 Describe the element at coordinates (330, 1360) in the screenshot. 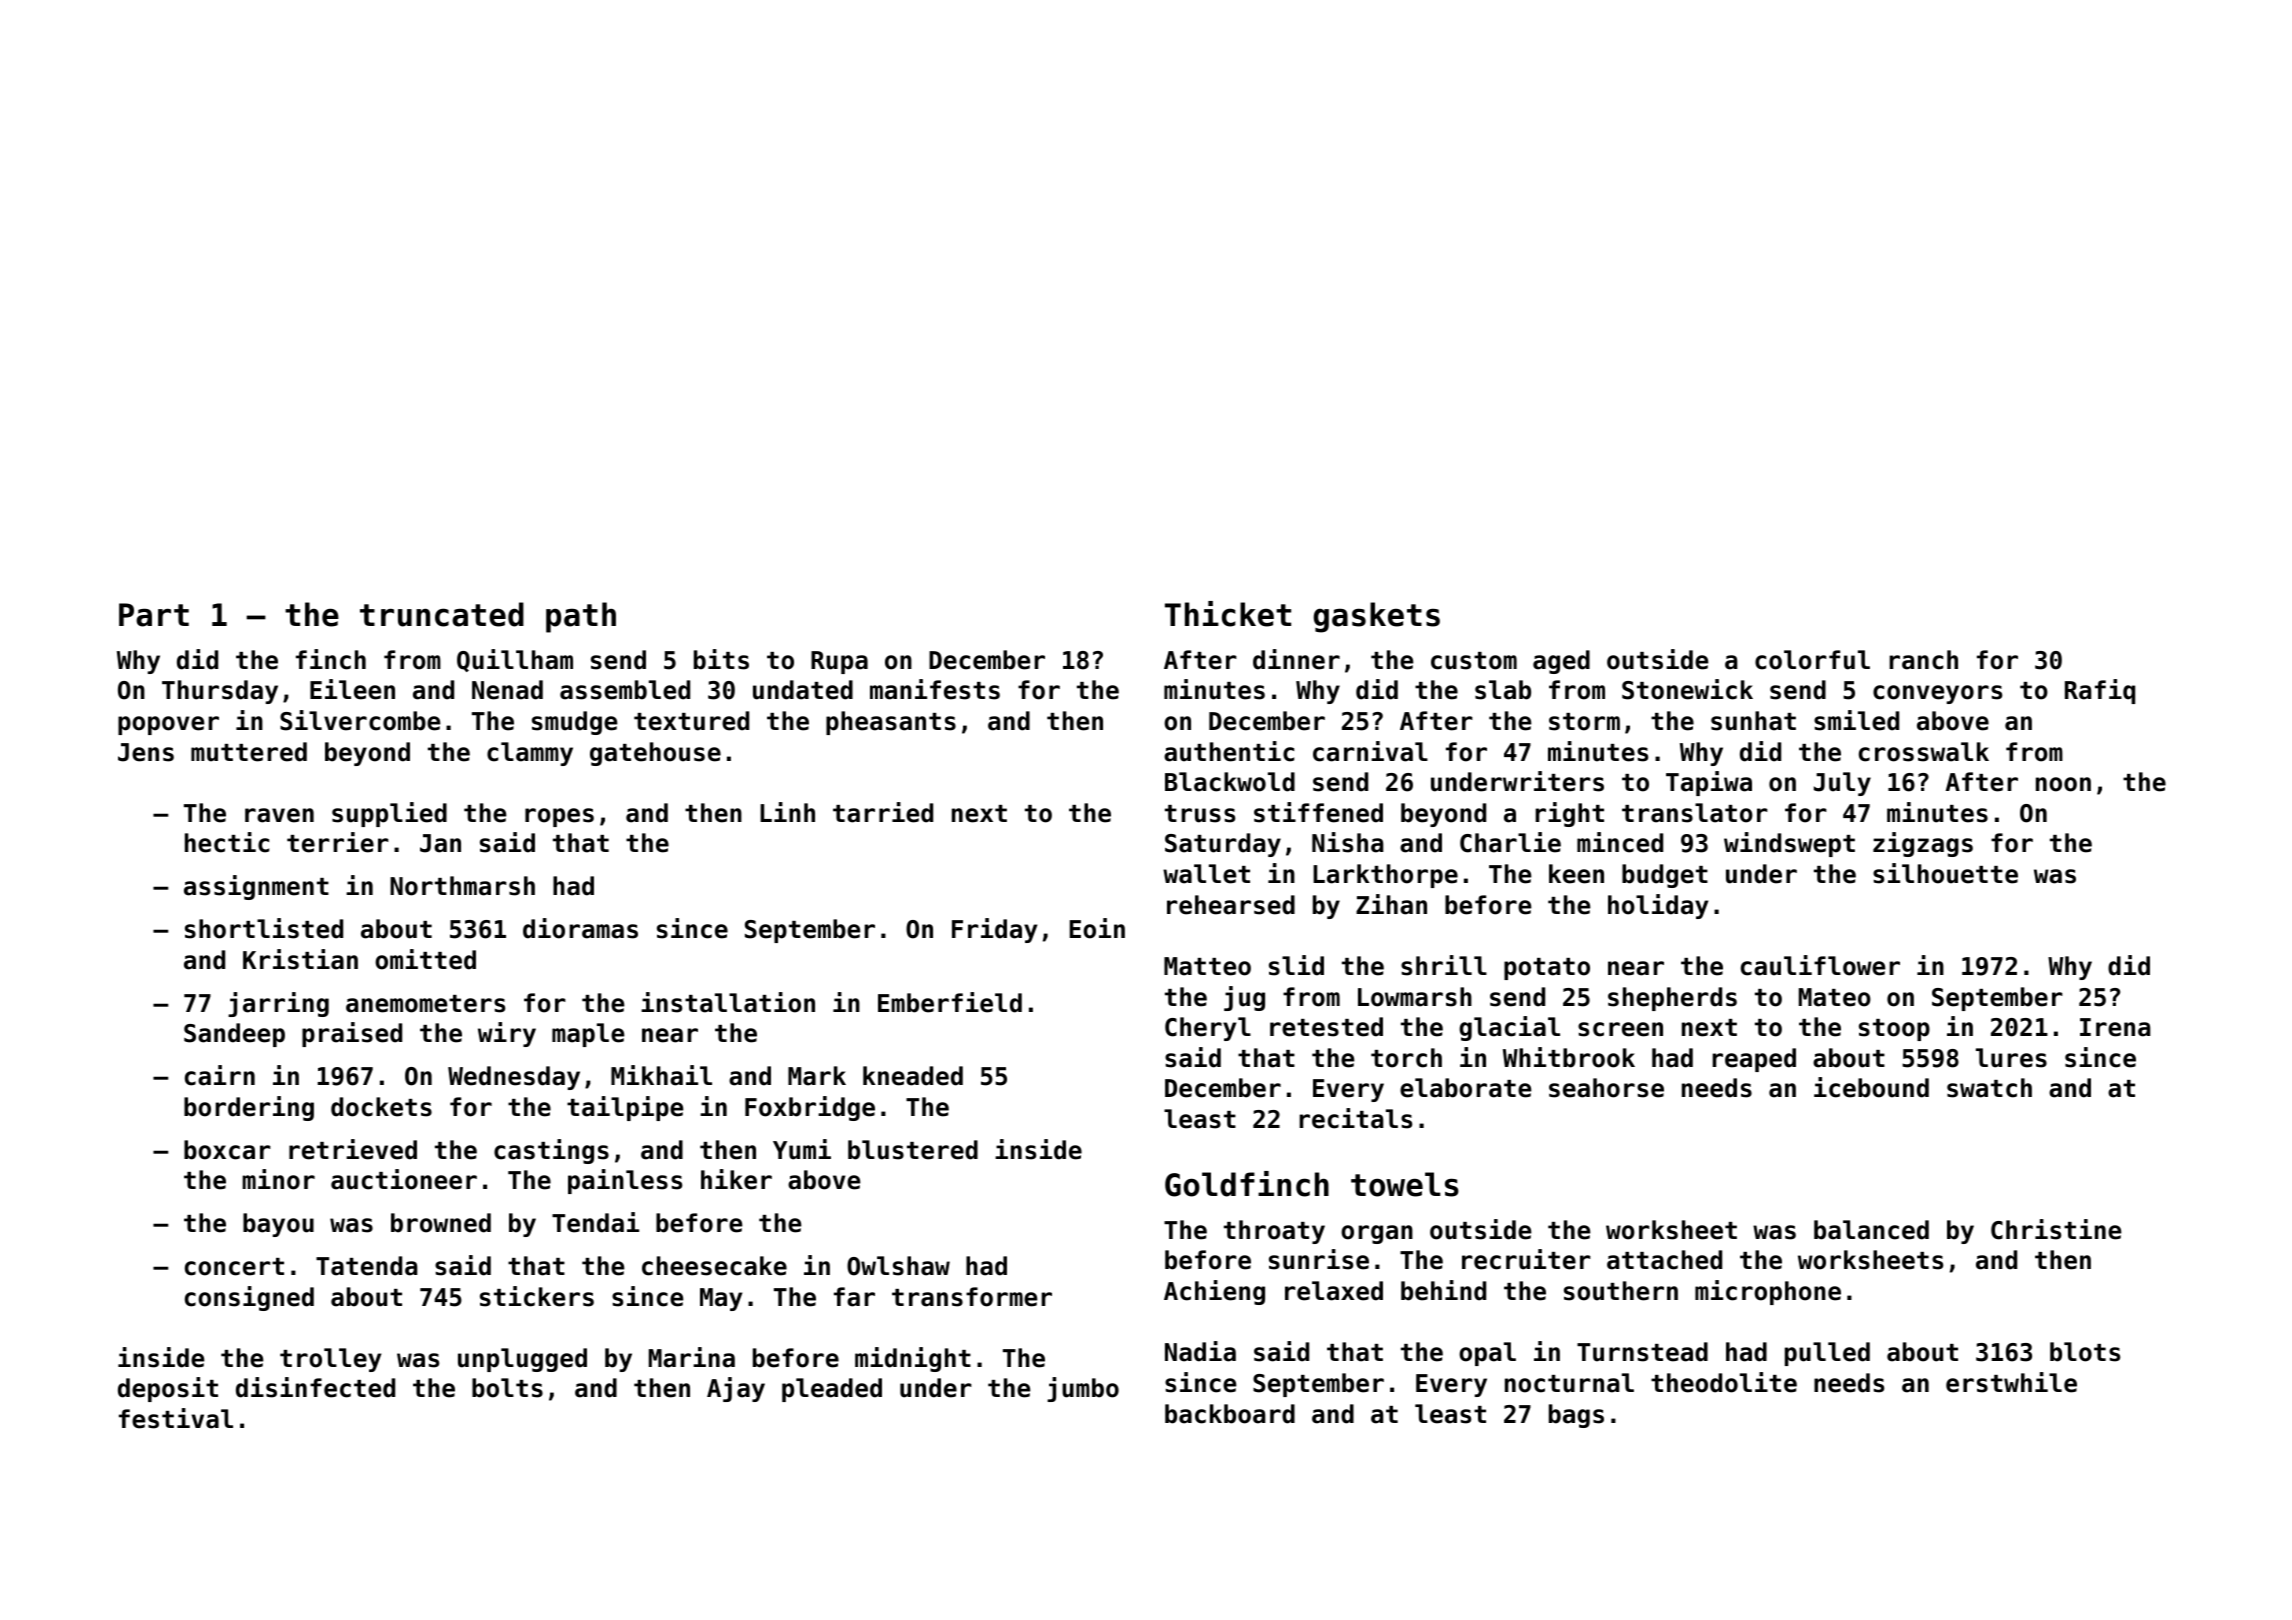

I see `trolley` at that location.
